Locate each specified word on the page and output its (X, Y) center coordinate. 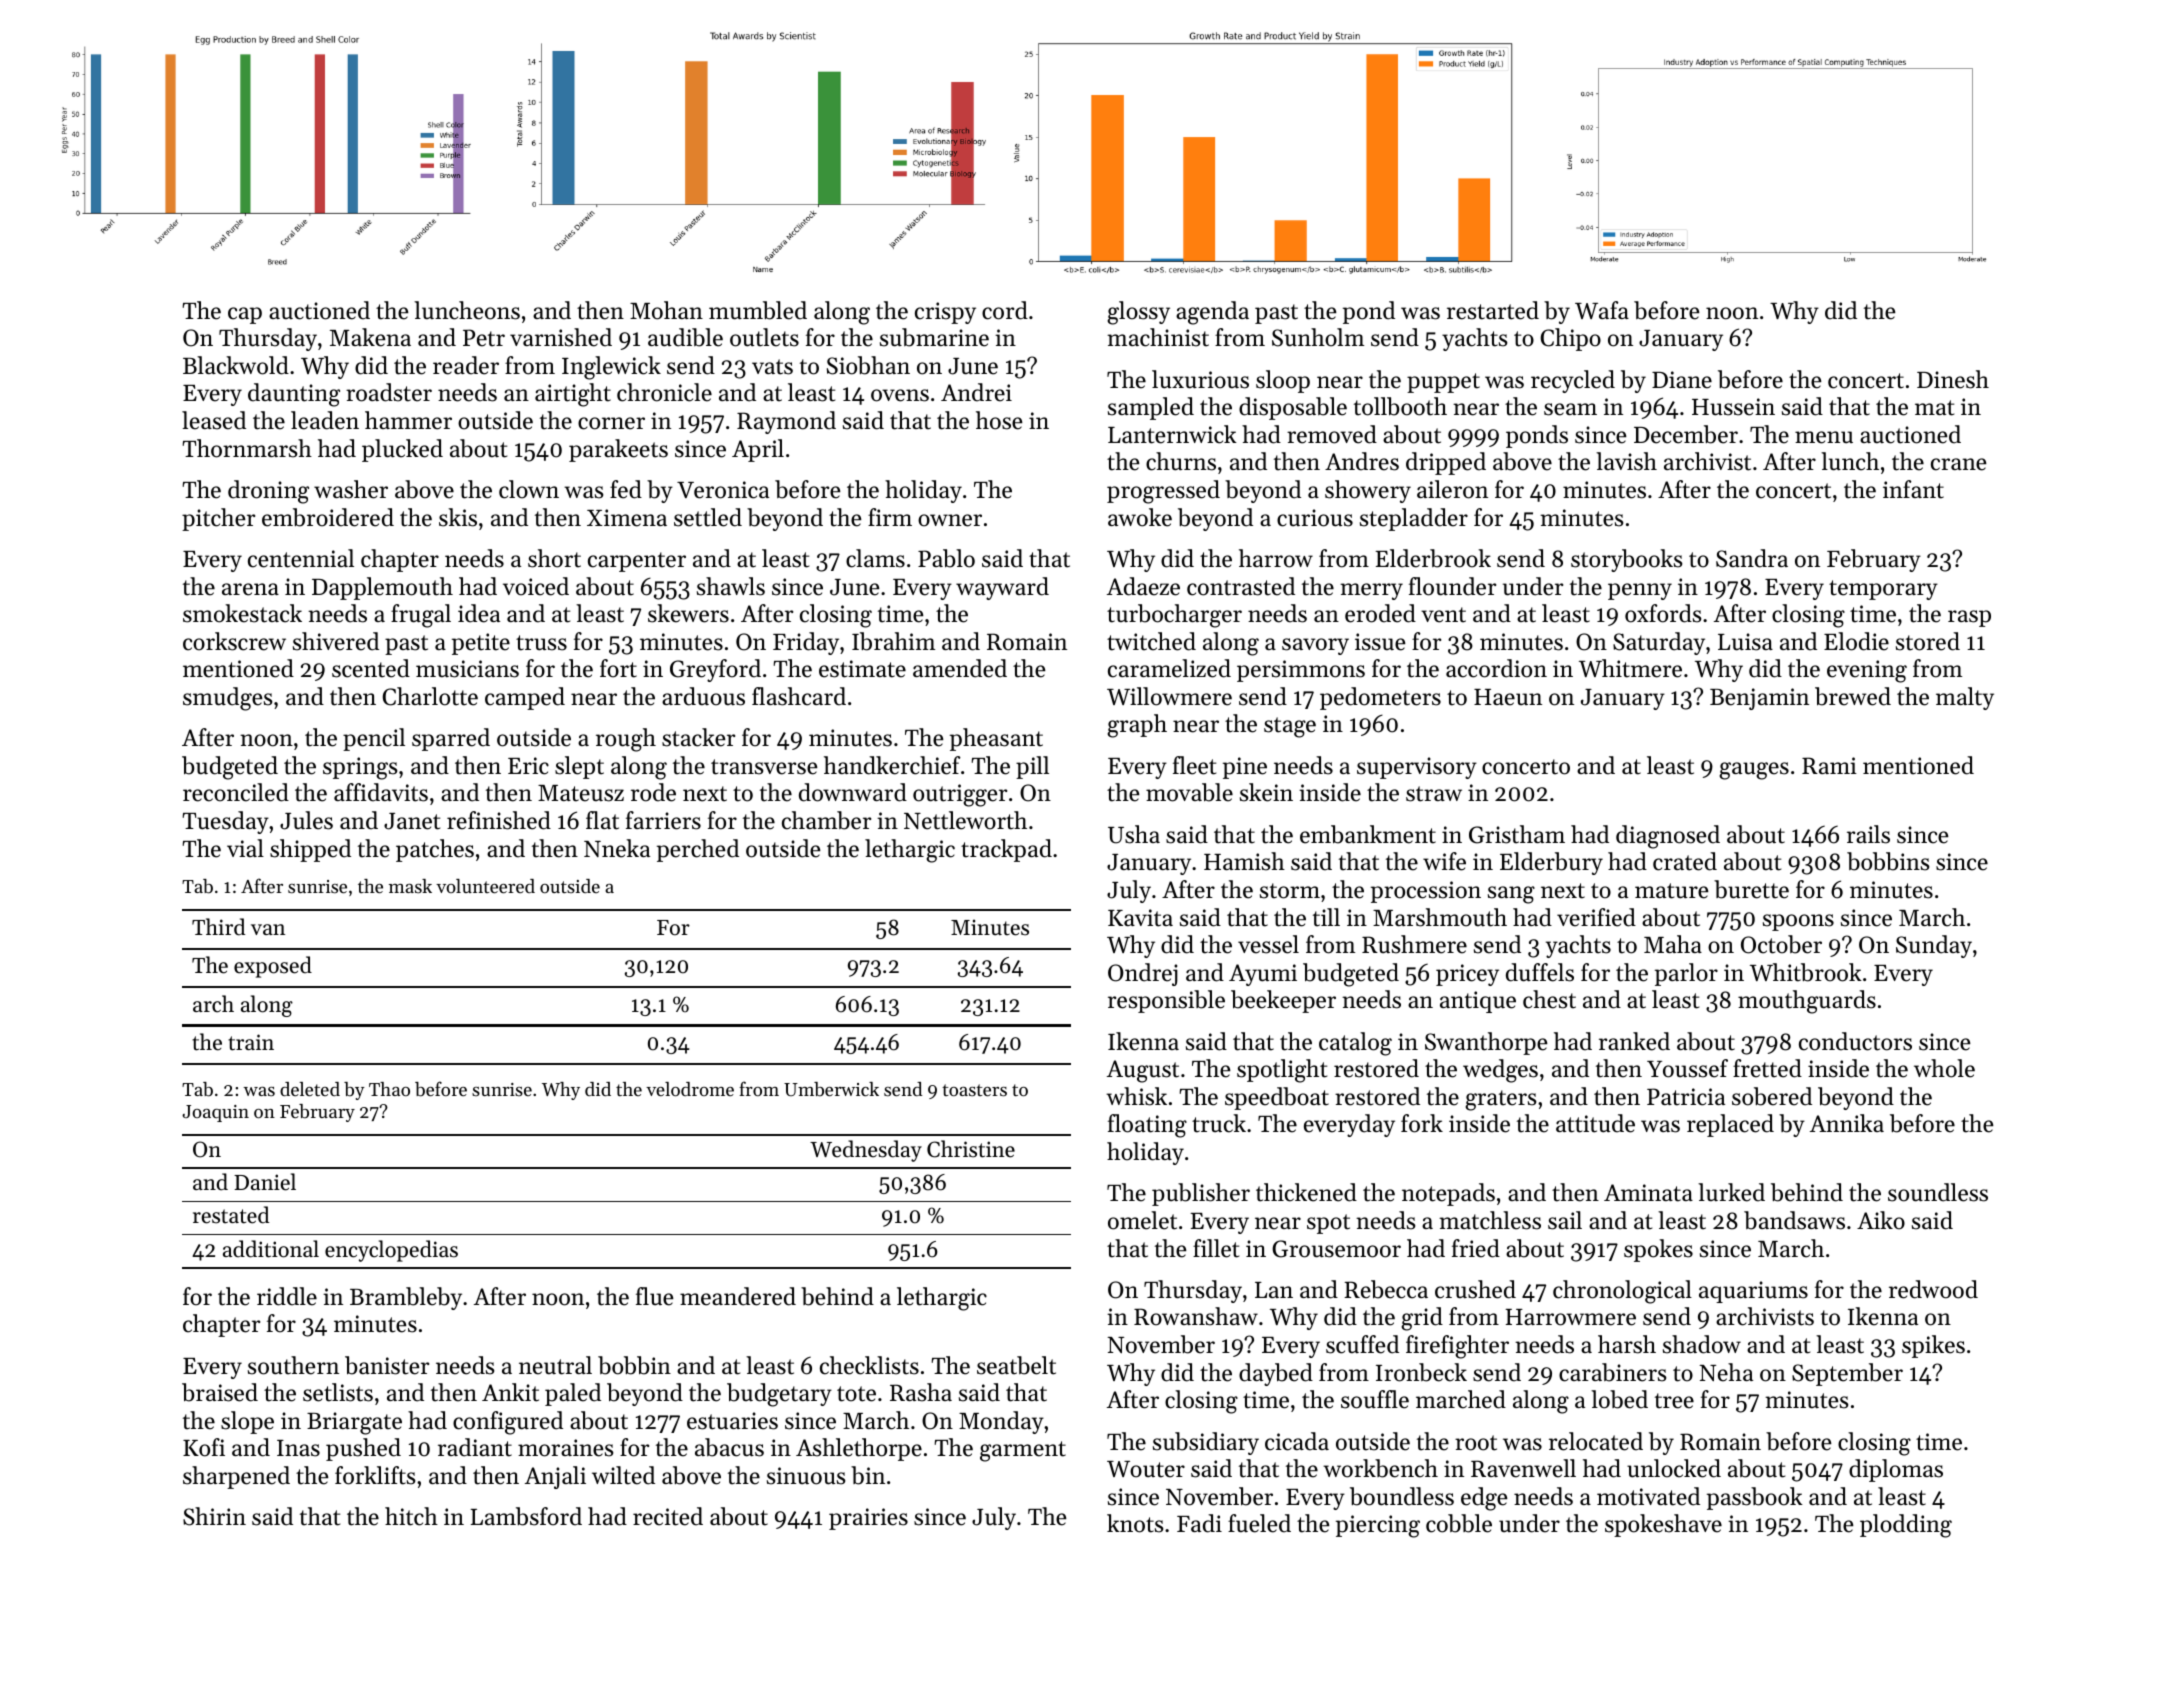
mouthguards (1807, 1002)
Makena (370, 337)
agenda (1212, 313)
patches (435, 850)
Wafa (1602, 310)
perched (698, 850)
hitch (411, 1516)
